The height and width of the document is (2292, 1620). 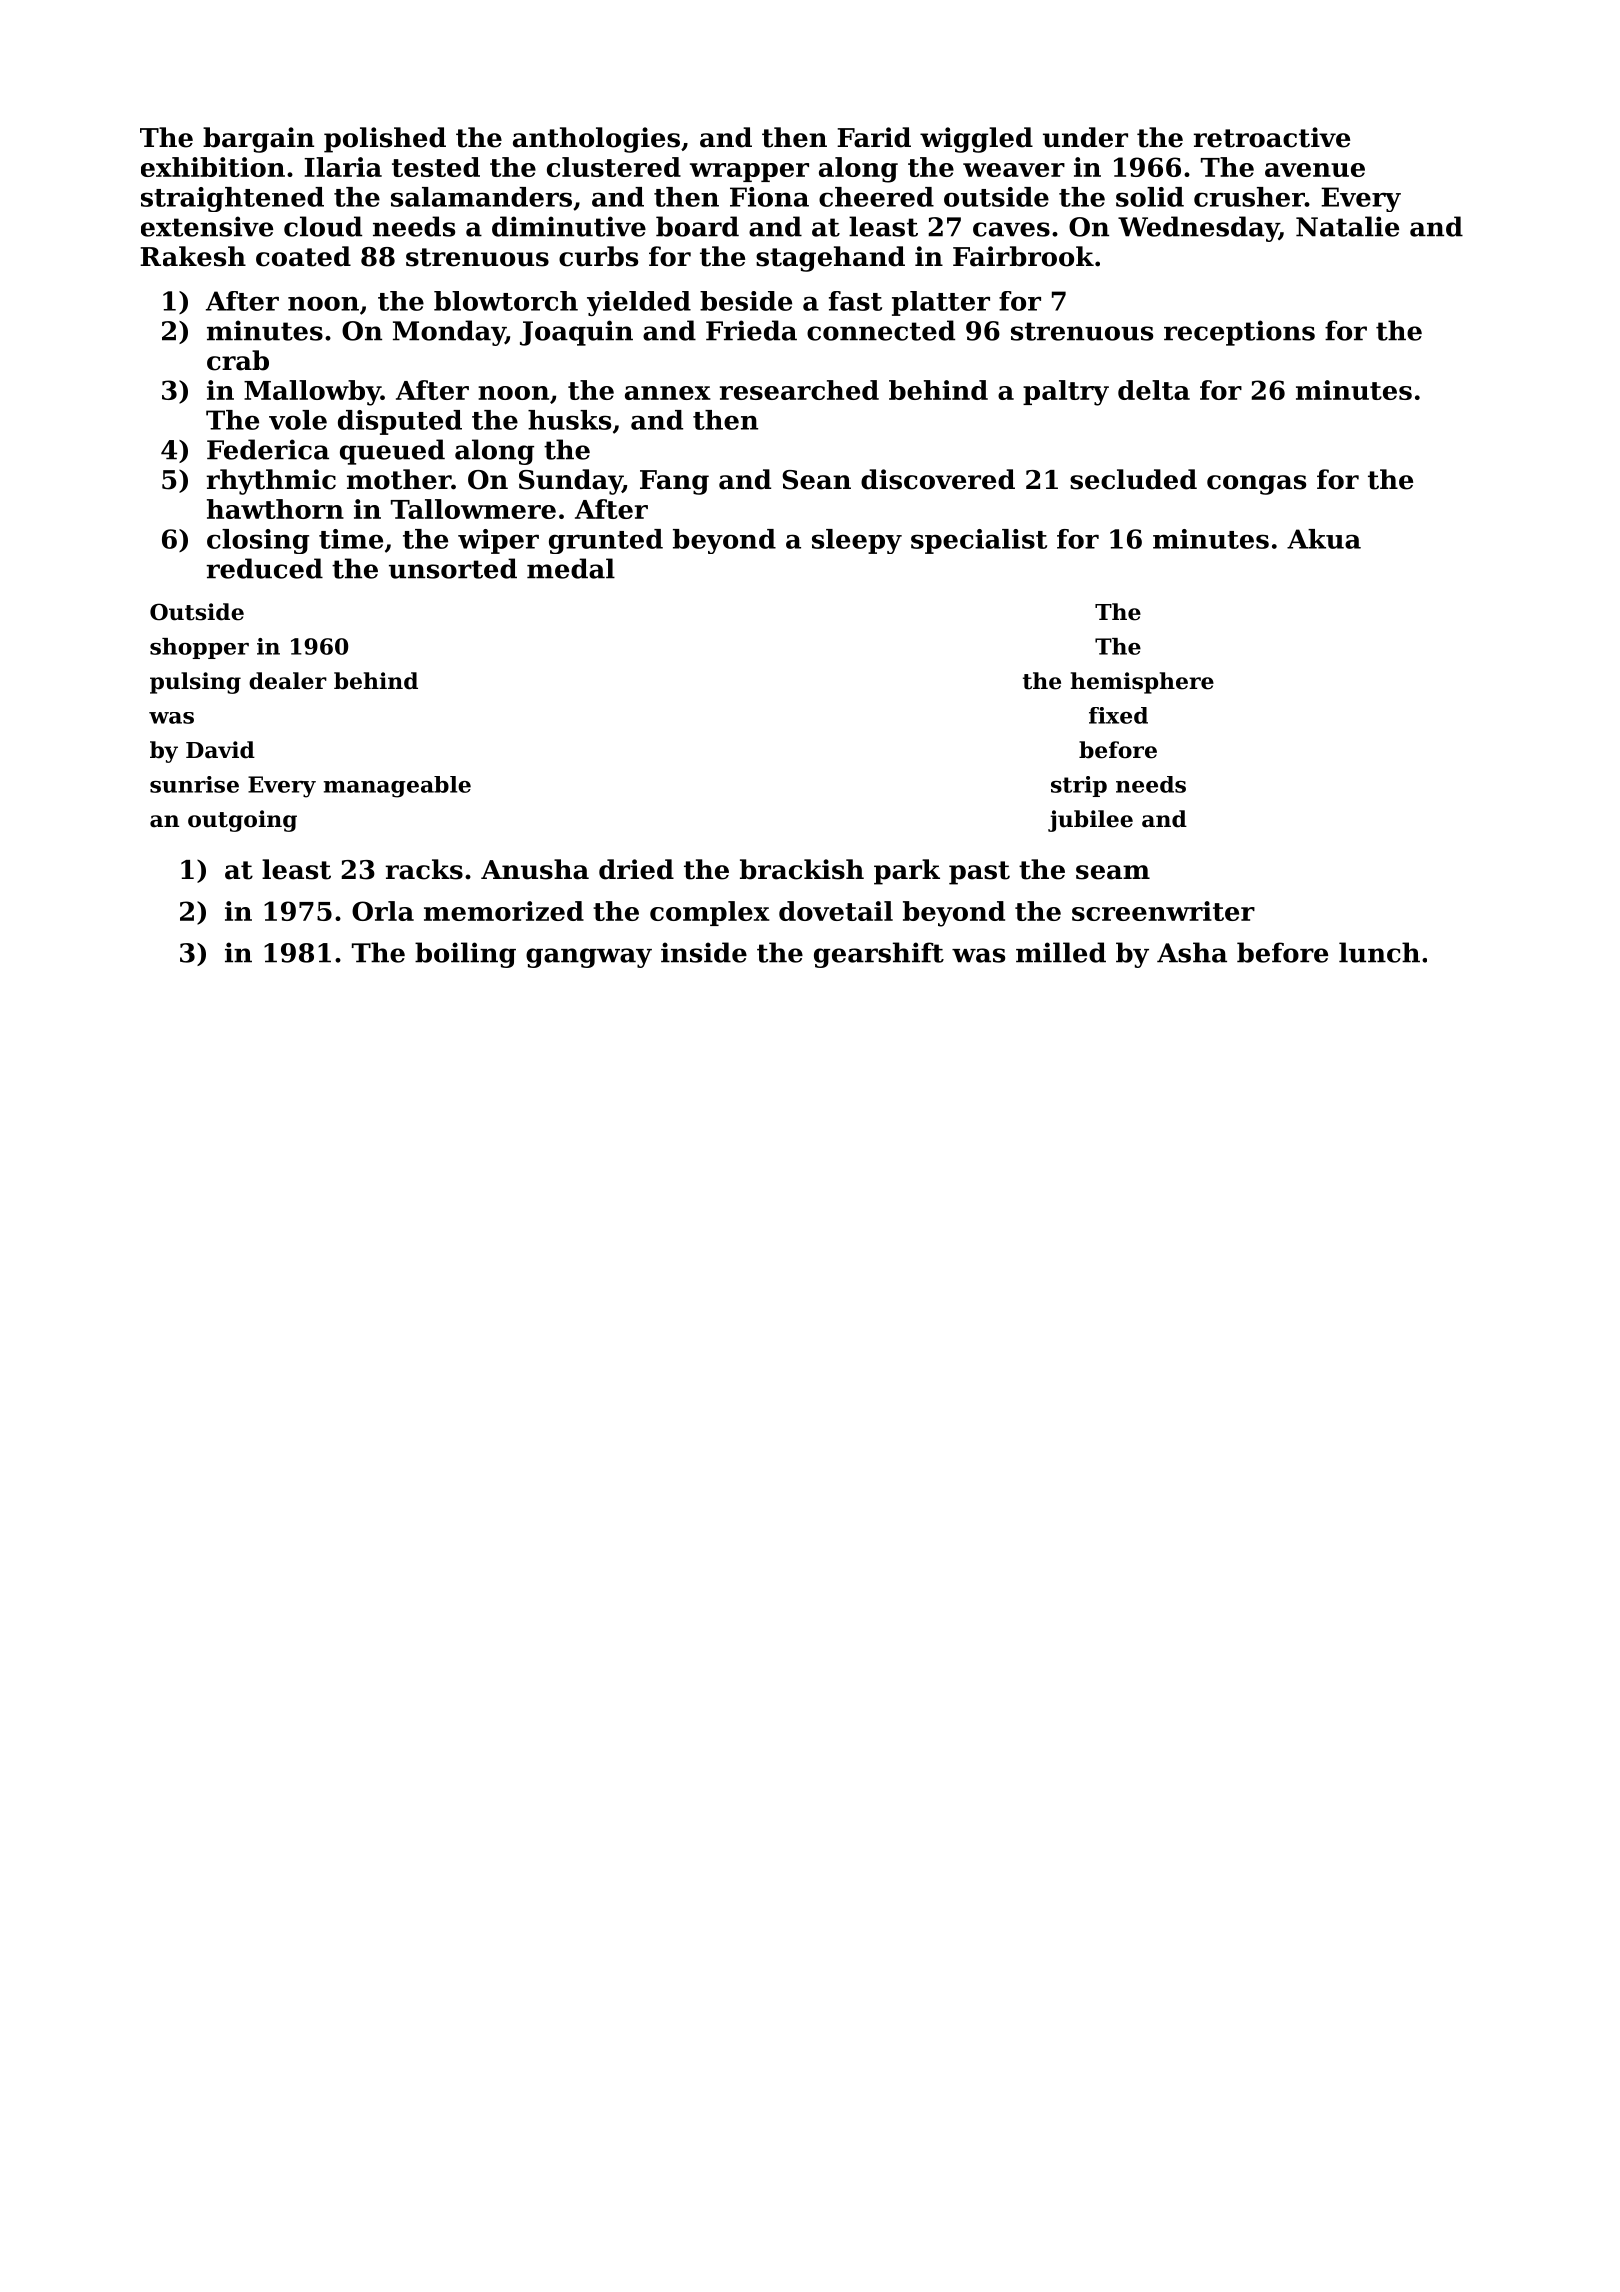 I want to click on receptions, so click(x=1239, y=333).
